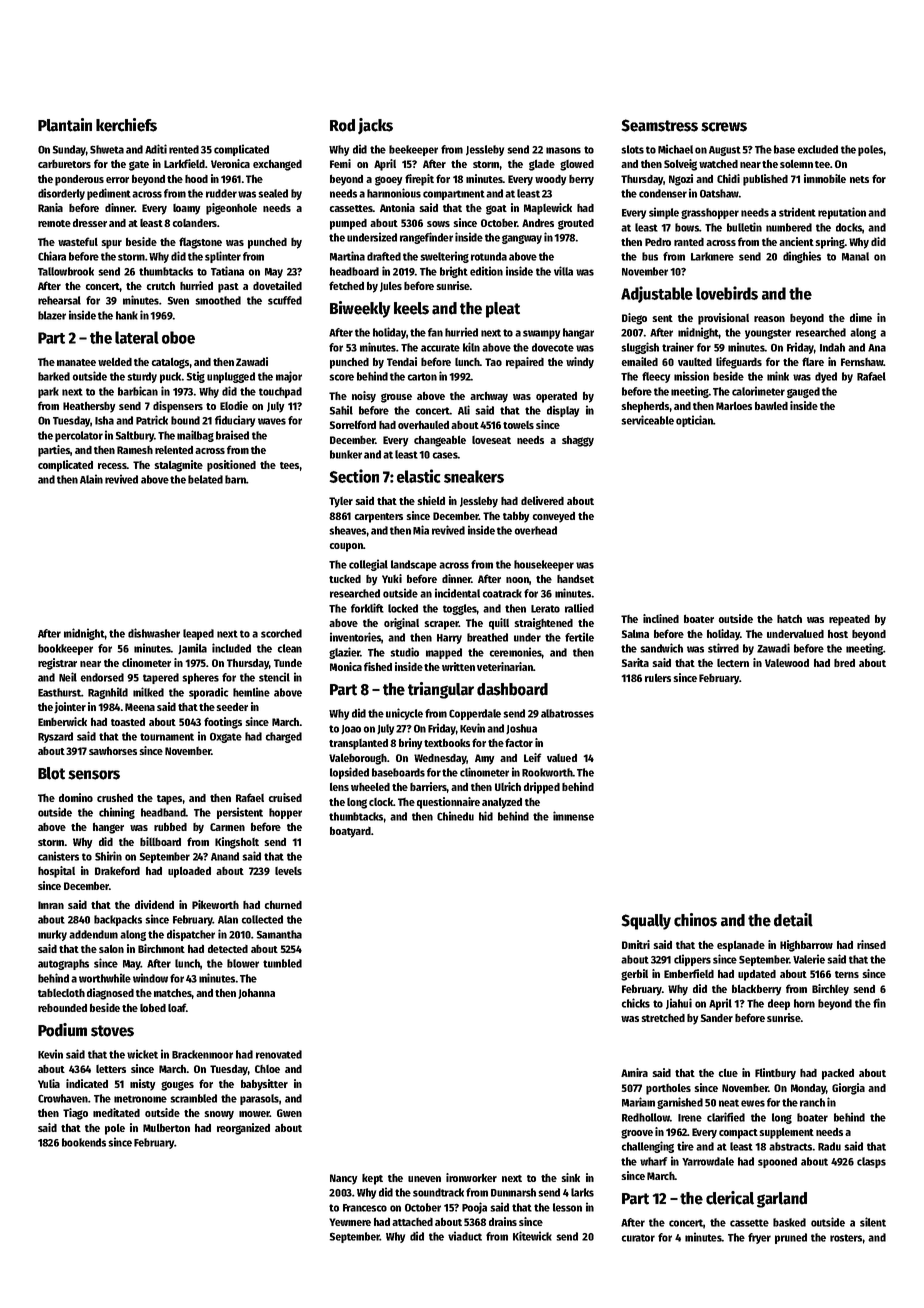 The width and height of the image is (924, 1308). What do you see at coordinates (661, 648) in the image?
I see `sandwich` at bounding box center [661, 648].
